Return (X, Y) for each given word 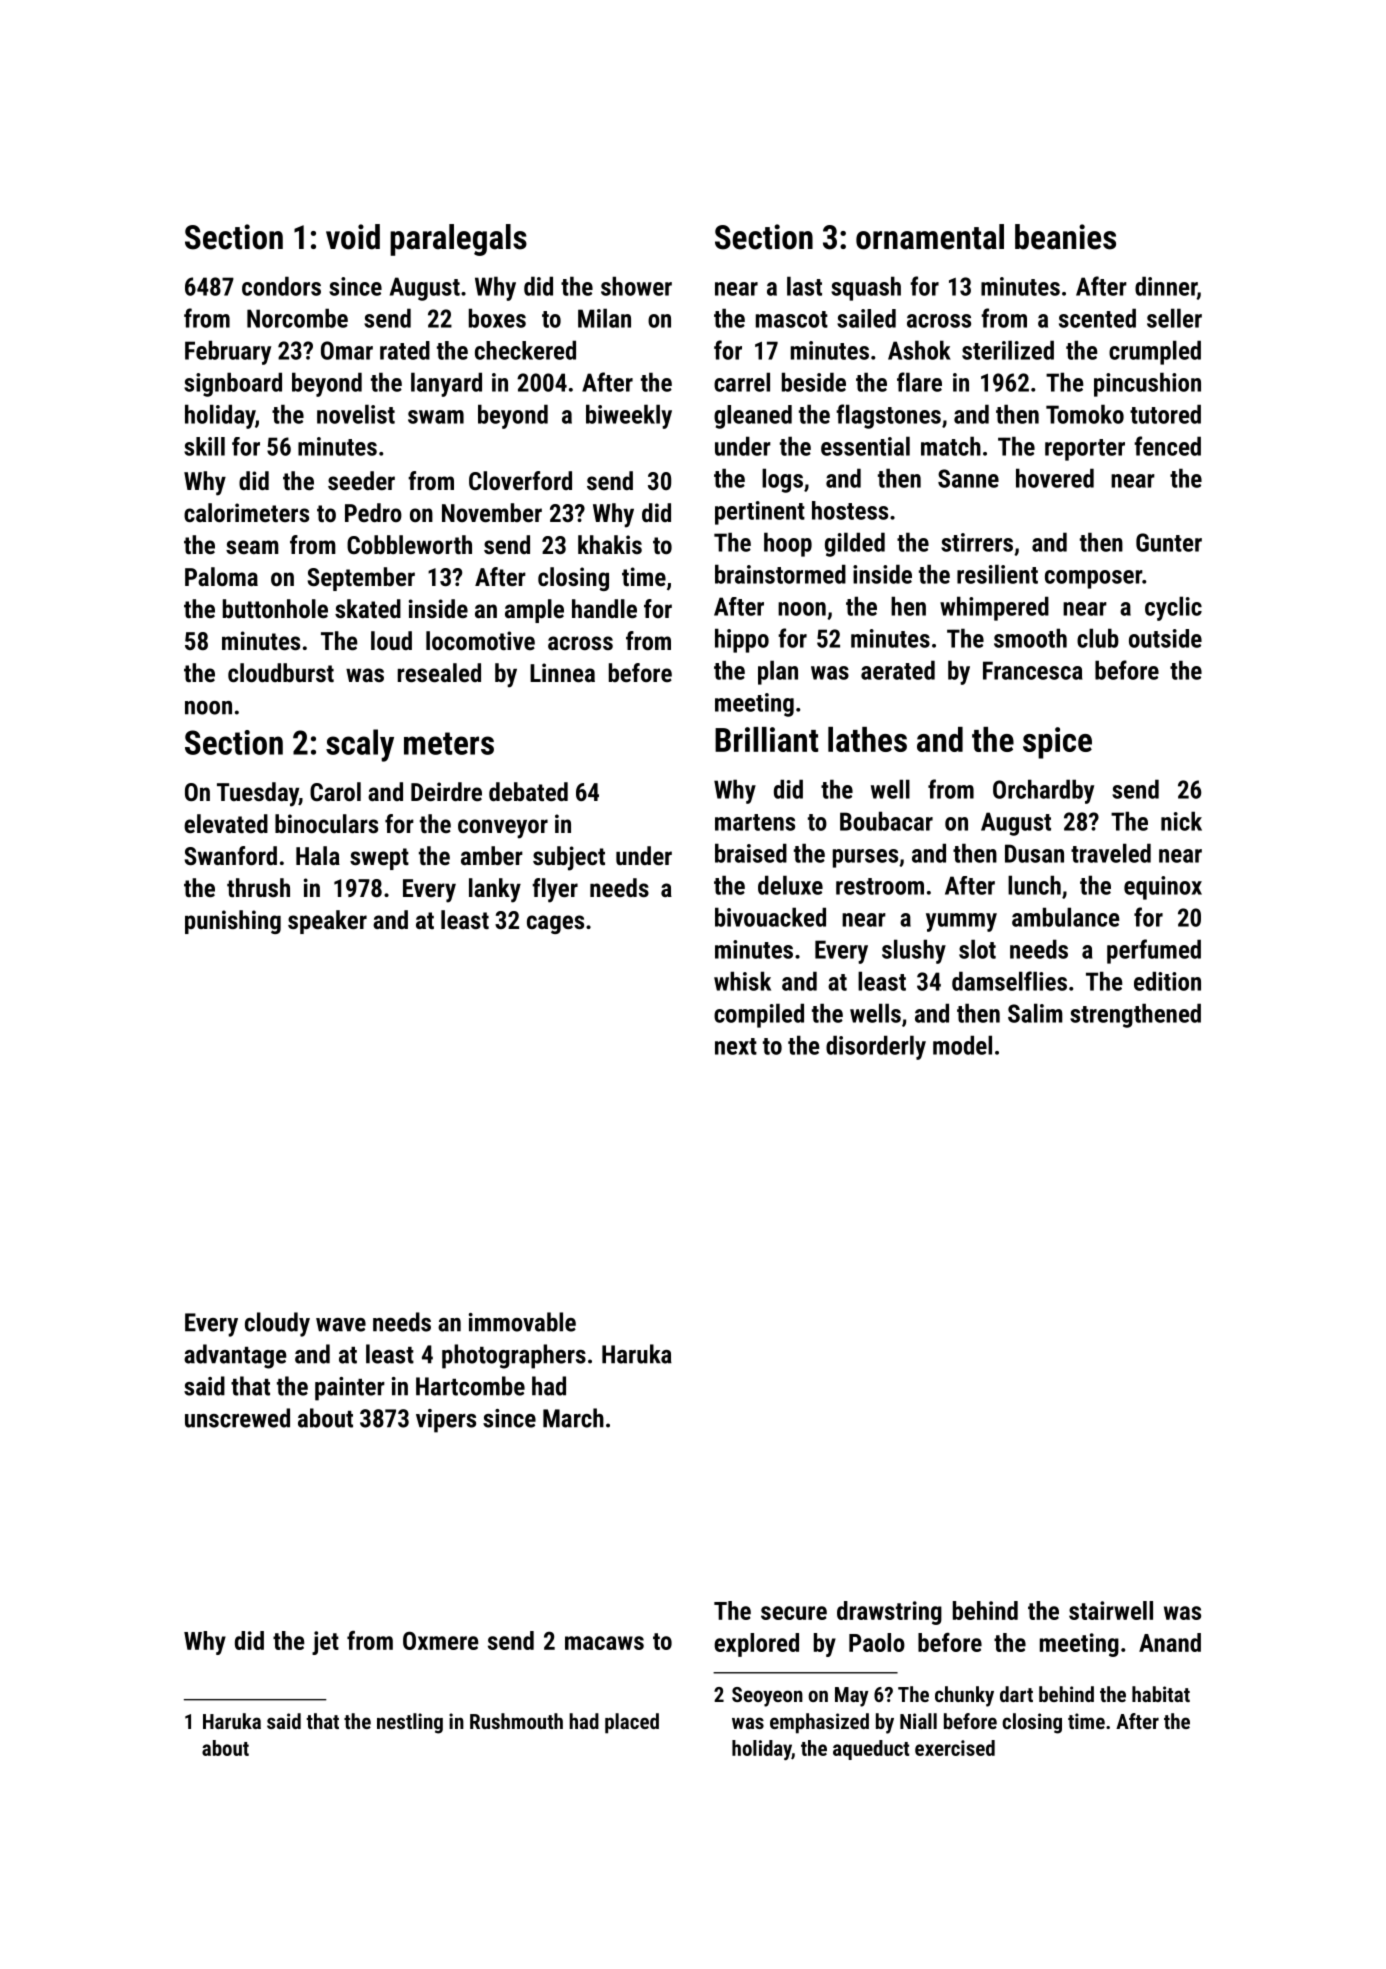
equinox (1163, 888)
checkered (525, 350)
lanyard (446, 384)
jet (325, 1643)
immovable (522, 1322)
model (962, 1045)
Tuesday (258, 794)
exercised (955, 1748)
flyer (555, 890)
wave (341, 1325)
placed (632, 1723)
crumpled (1155, 352)
